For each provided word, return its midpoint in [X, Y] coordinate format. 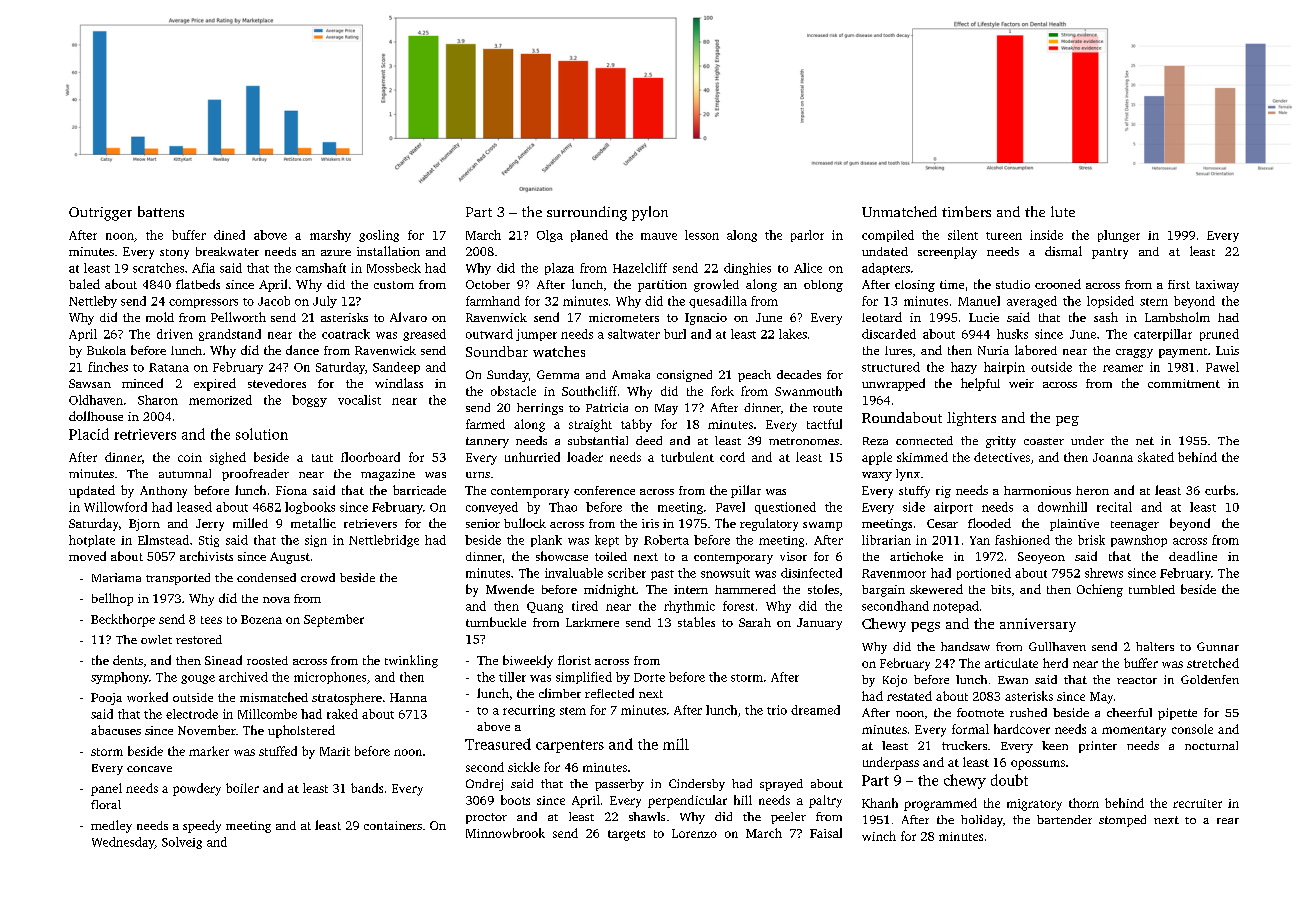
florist [574, 660]
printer [1098, 747]
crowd [318, 577]
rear [1228, 821]
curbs [1220, 490]
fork [722, 391]
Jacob [274, 301]
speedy [202, 826]
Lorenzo [694, 833]
